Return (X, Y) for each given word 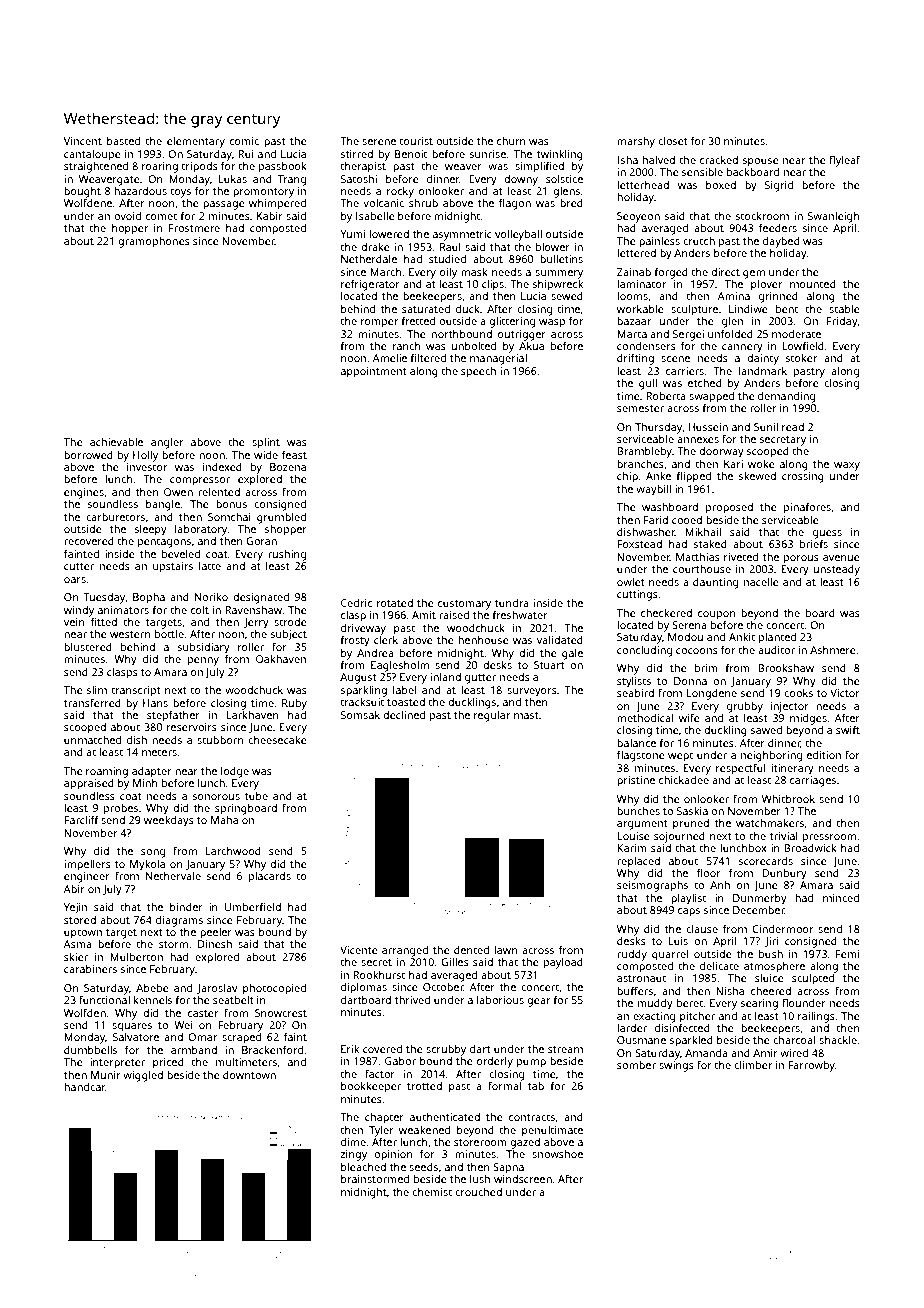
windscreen (523, 1179)
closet (673, 141)
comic (244, 141)
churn (511, 141)
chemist (432, 1192)
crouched (478, 1192)
